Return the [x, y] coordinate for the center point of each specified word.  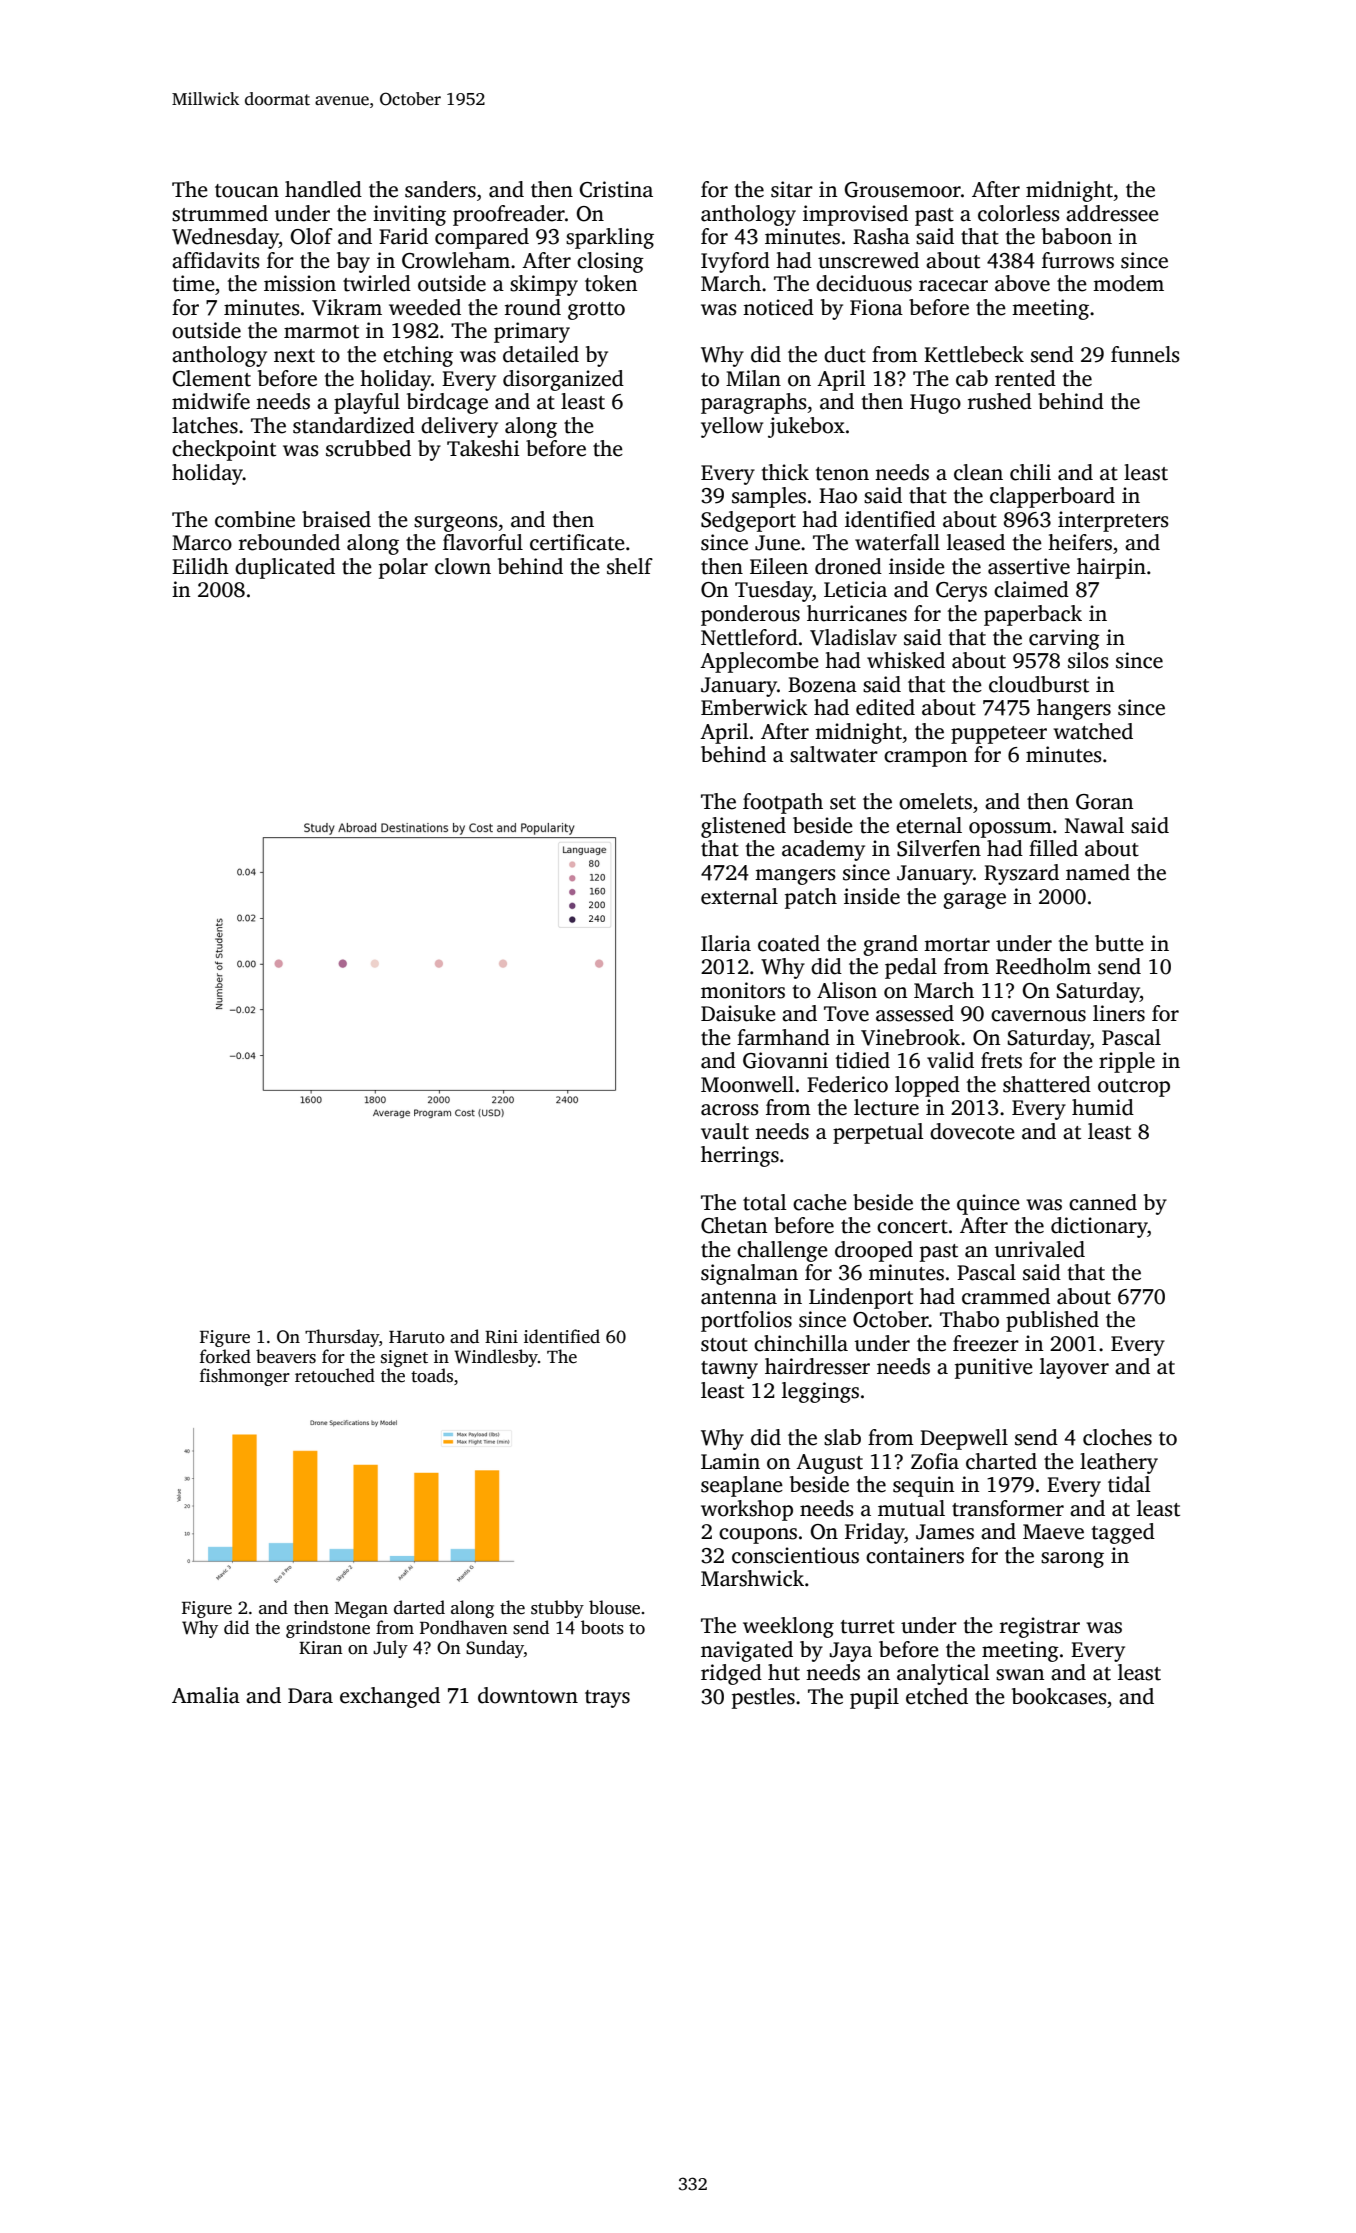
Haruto [417, 1337]
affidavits [215, 260]
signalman [749, 1274]
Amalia [206, 1695]
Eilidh [200, 566]
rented [1025, 378]
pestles [763, 1698]
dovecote [972, 1131]
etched [937, 1696]
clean [978, 472]
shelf [630, 566]
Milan [753, 378]
